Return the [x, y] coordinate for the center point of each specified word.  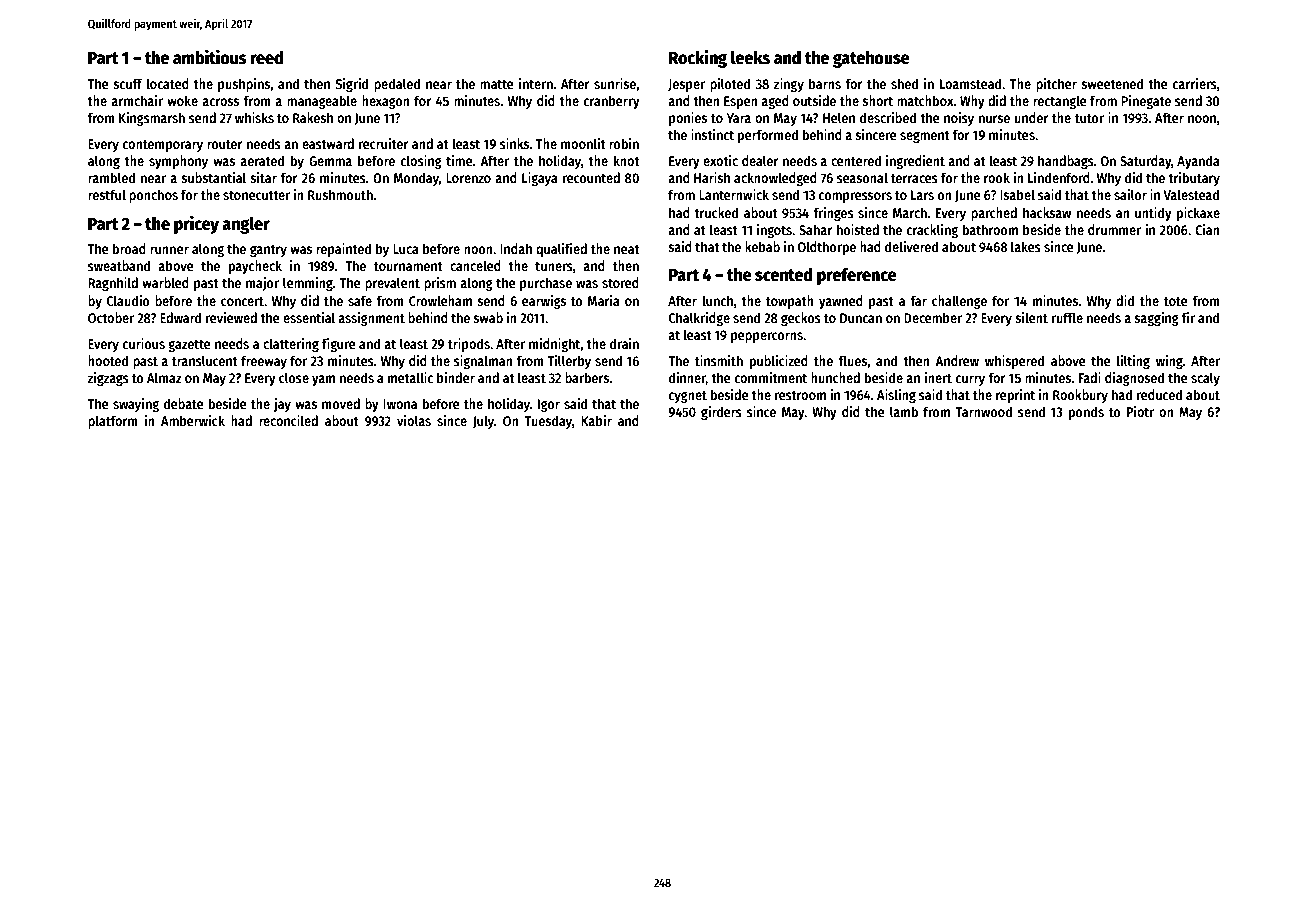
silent [1031, 317]
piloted [730, 85]
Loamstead [970, 83]
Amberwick [193, 420]
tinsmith [719, 360]
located [168, 83]
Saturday [1145, 162]
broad [129, 248]
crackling [932, 231]
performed [768, 136]
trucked [716, 212]
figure [339, 345]
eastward [328, 143]
